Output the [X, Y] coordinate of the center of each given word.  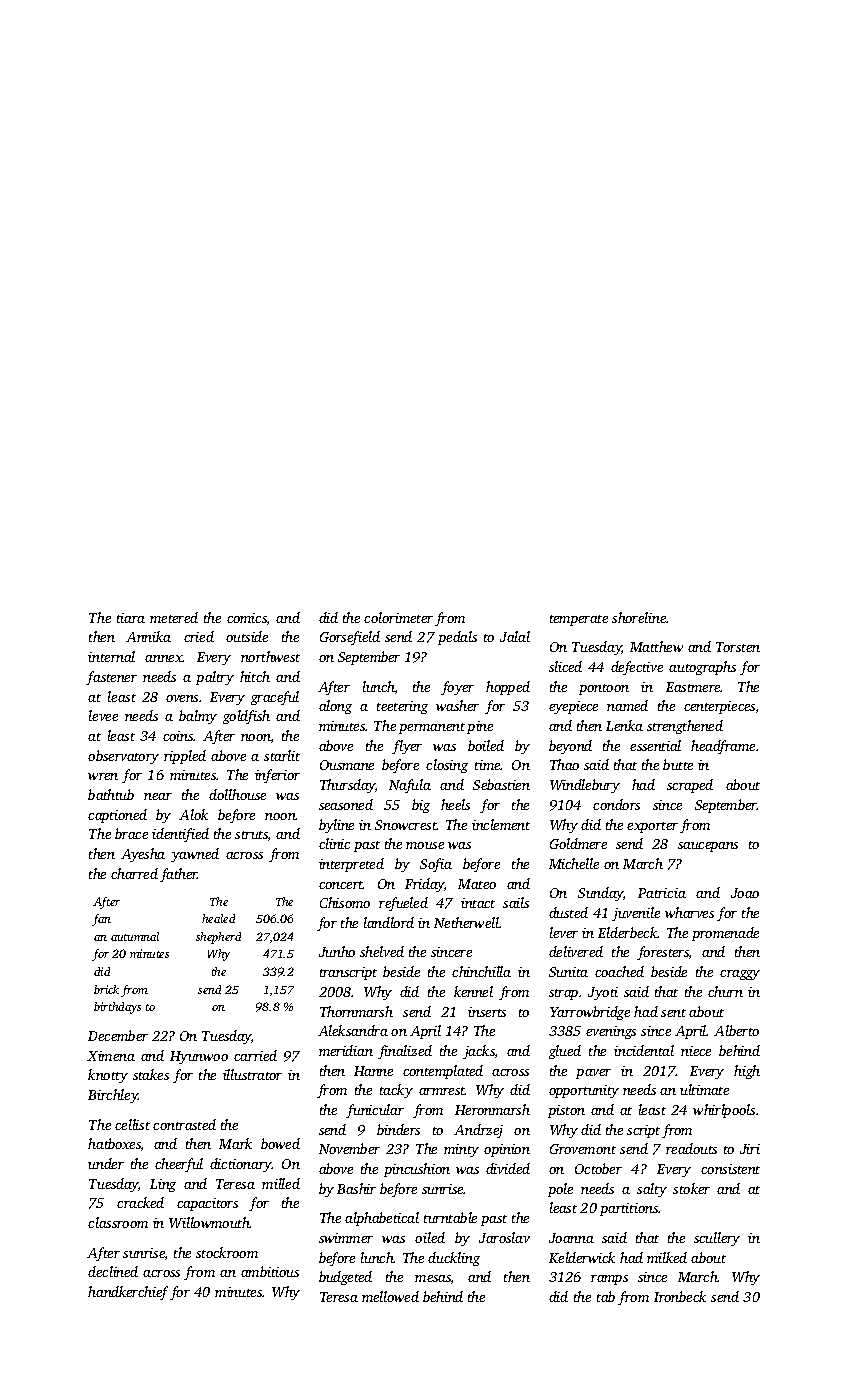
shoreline [639, 617]
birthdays [117, 1008]
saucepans [708, 847]
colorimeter [398, 617]
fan [101, 920]
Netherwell [466, 922]
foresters [663, 953]
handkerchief [128, 1293]
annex [164, 658]
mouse [425, 845]
